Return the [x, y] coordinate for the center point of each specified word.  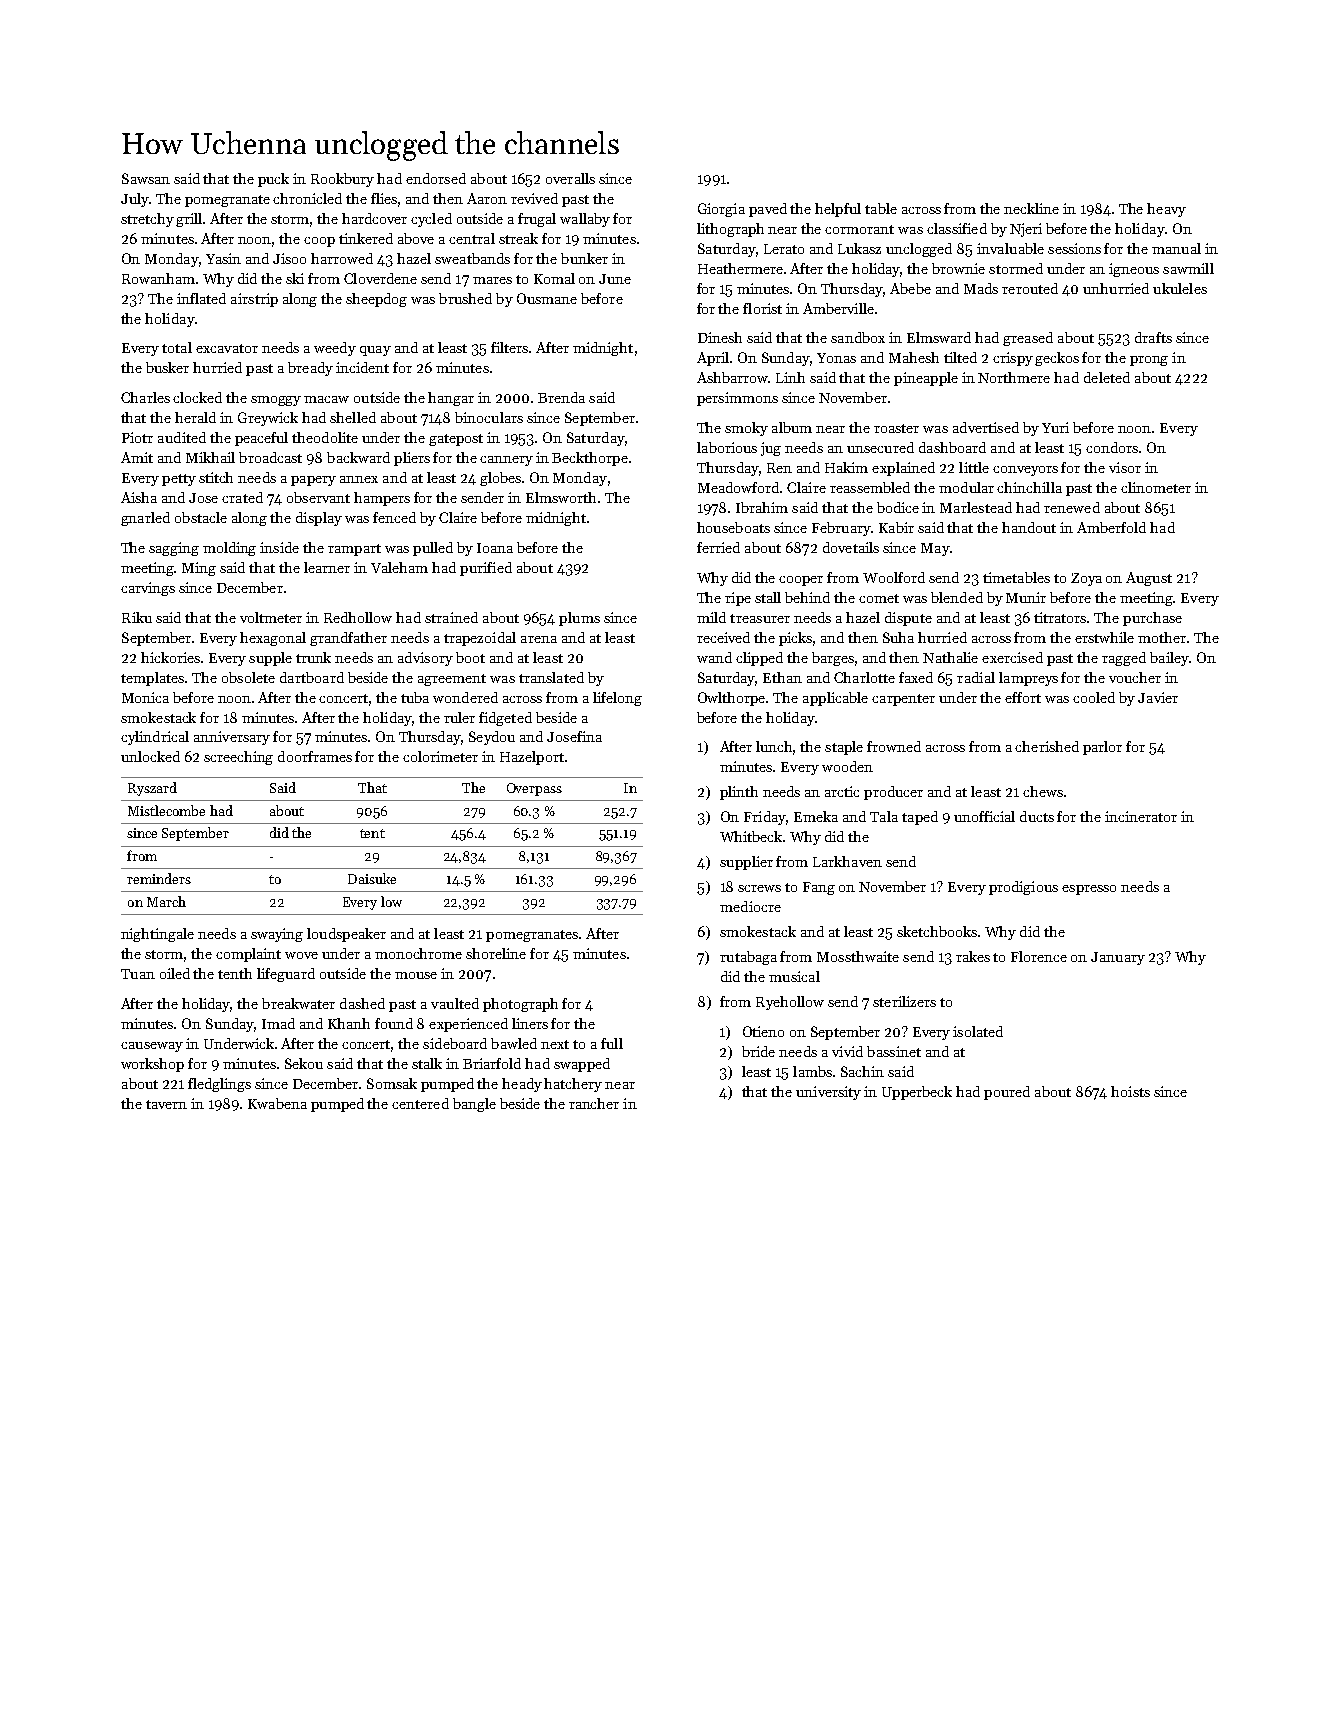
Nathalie [950, 657]
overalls [570, 178]
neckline [1031, 208]
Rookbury [342, 180]
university [828, 1093]
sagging [174, 549]
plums [579, 619]
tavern [166, 1104]
